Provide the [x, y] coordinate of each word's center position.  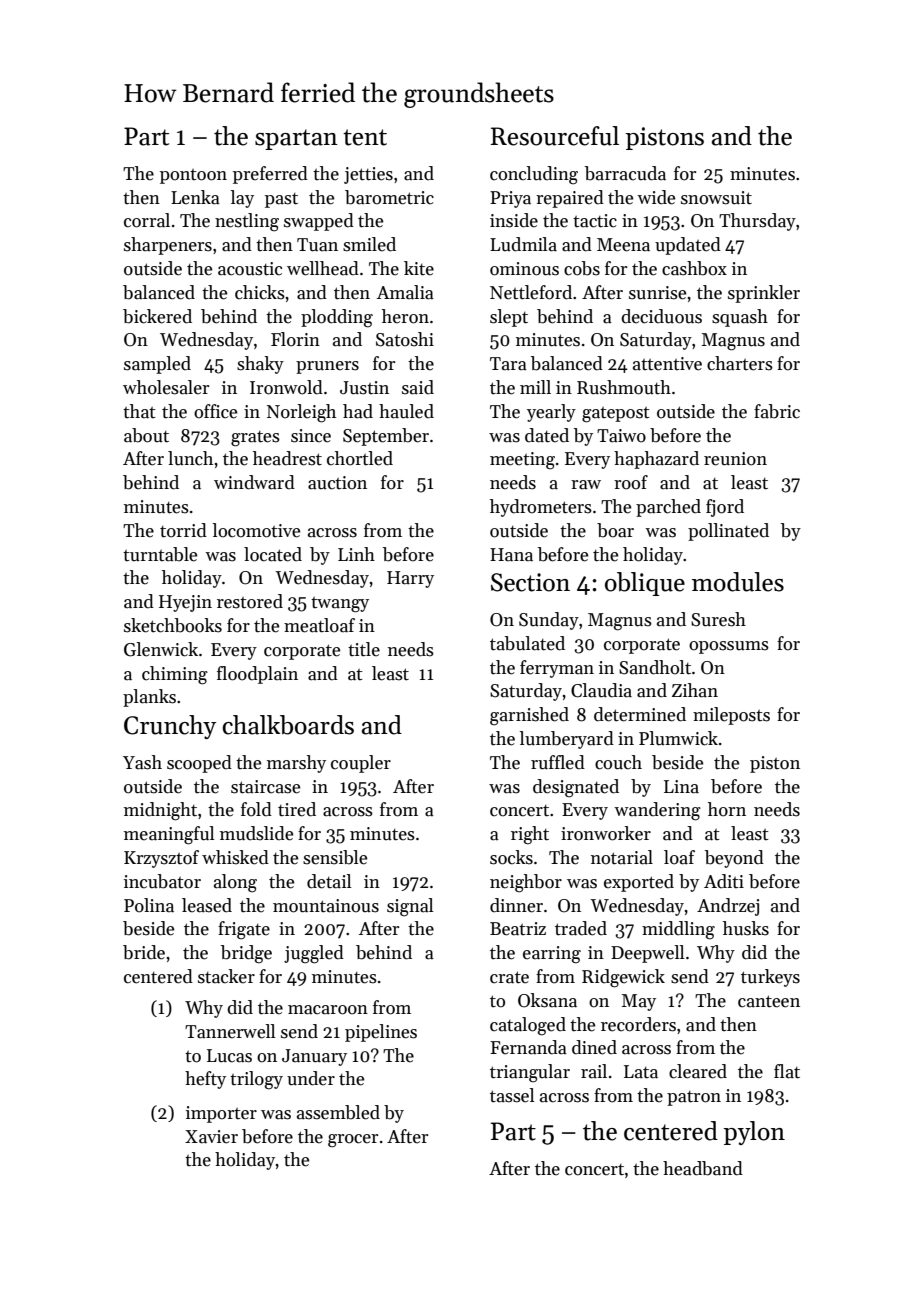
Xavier [211, 1137]
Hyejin [185, 603]
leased [207, 905]
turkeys [770, 978]
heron [405, 316]
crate [509, 977]
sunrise [657, 293]
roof [631, 482]
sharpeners [168, 246]
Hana [511, 555]
